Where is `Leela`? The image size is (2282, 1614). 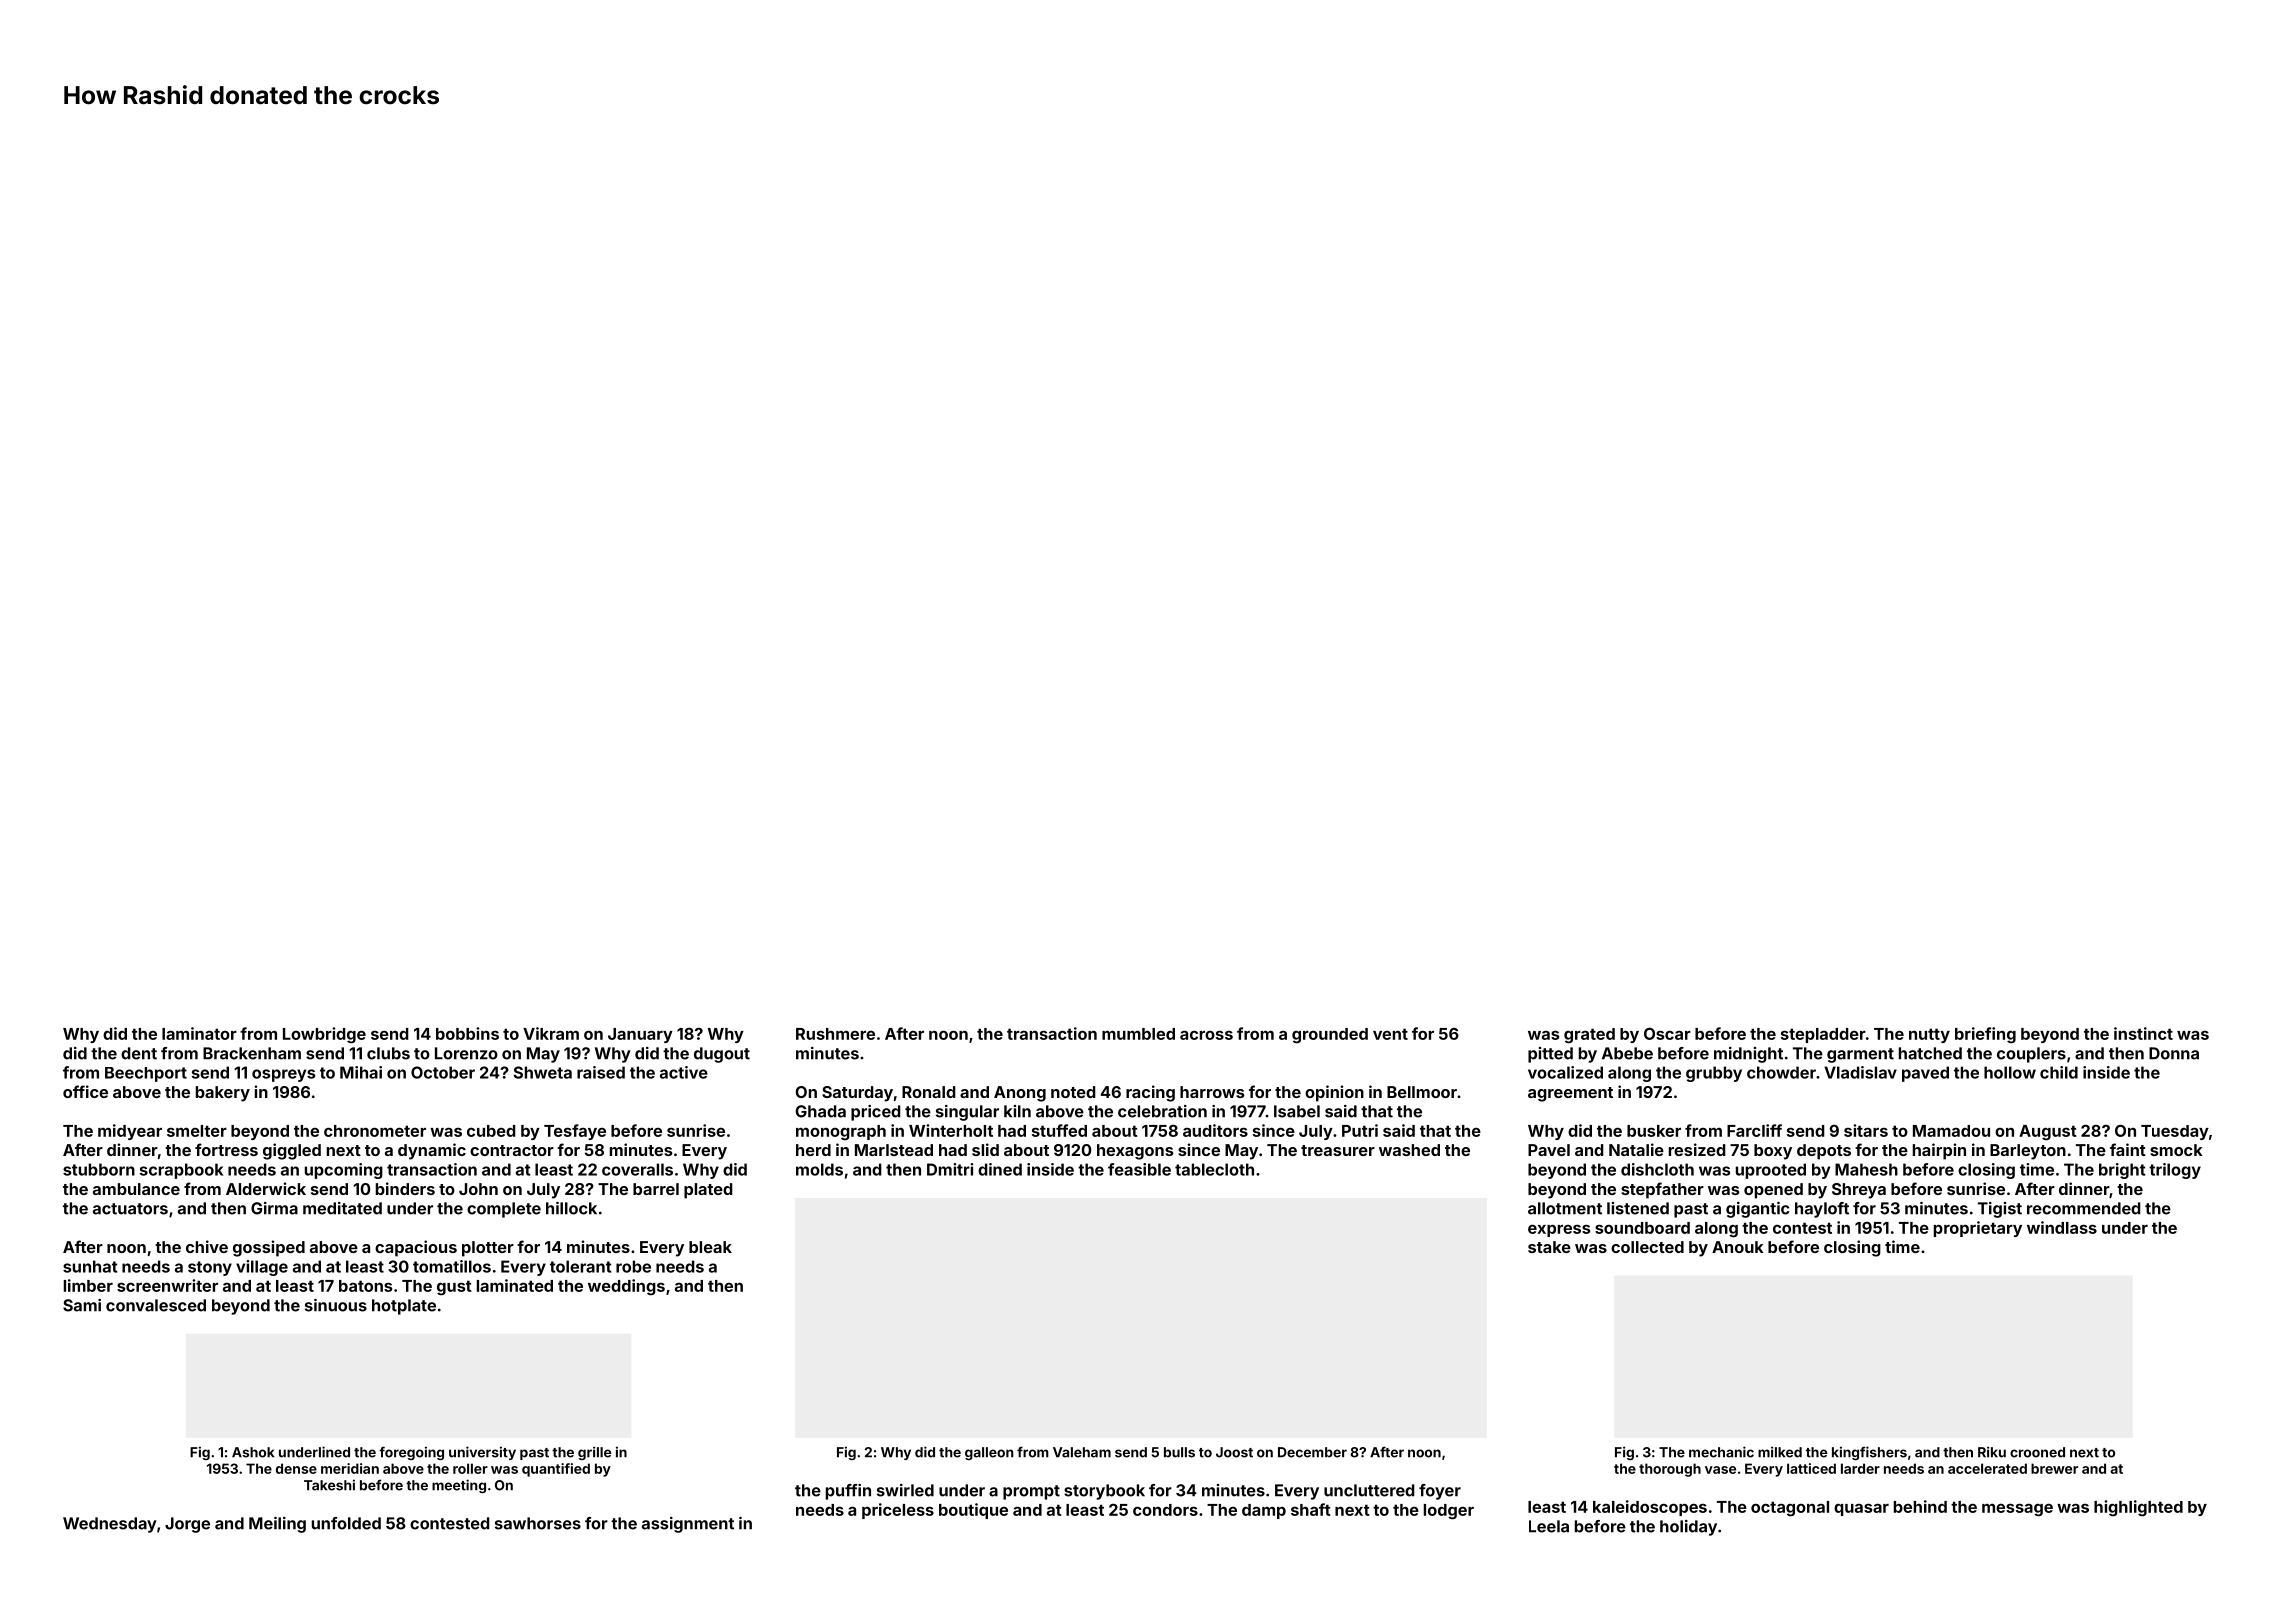 Leela is located at coordinates (1549, 1526).
